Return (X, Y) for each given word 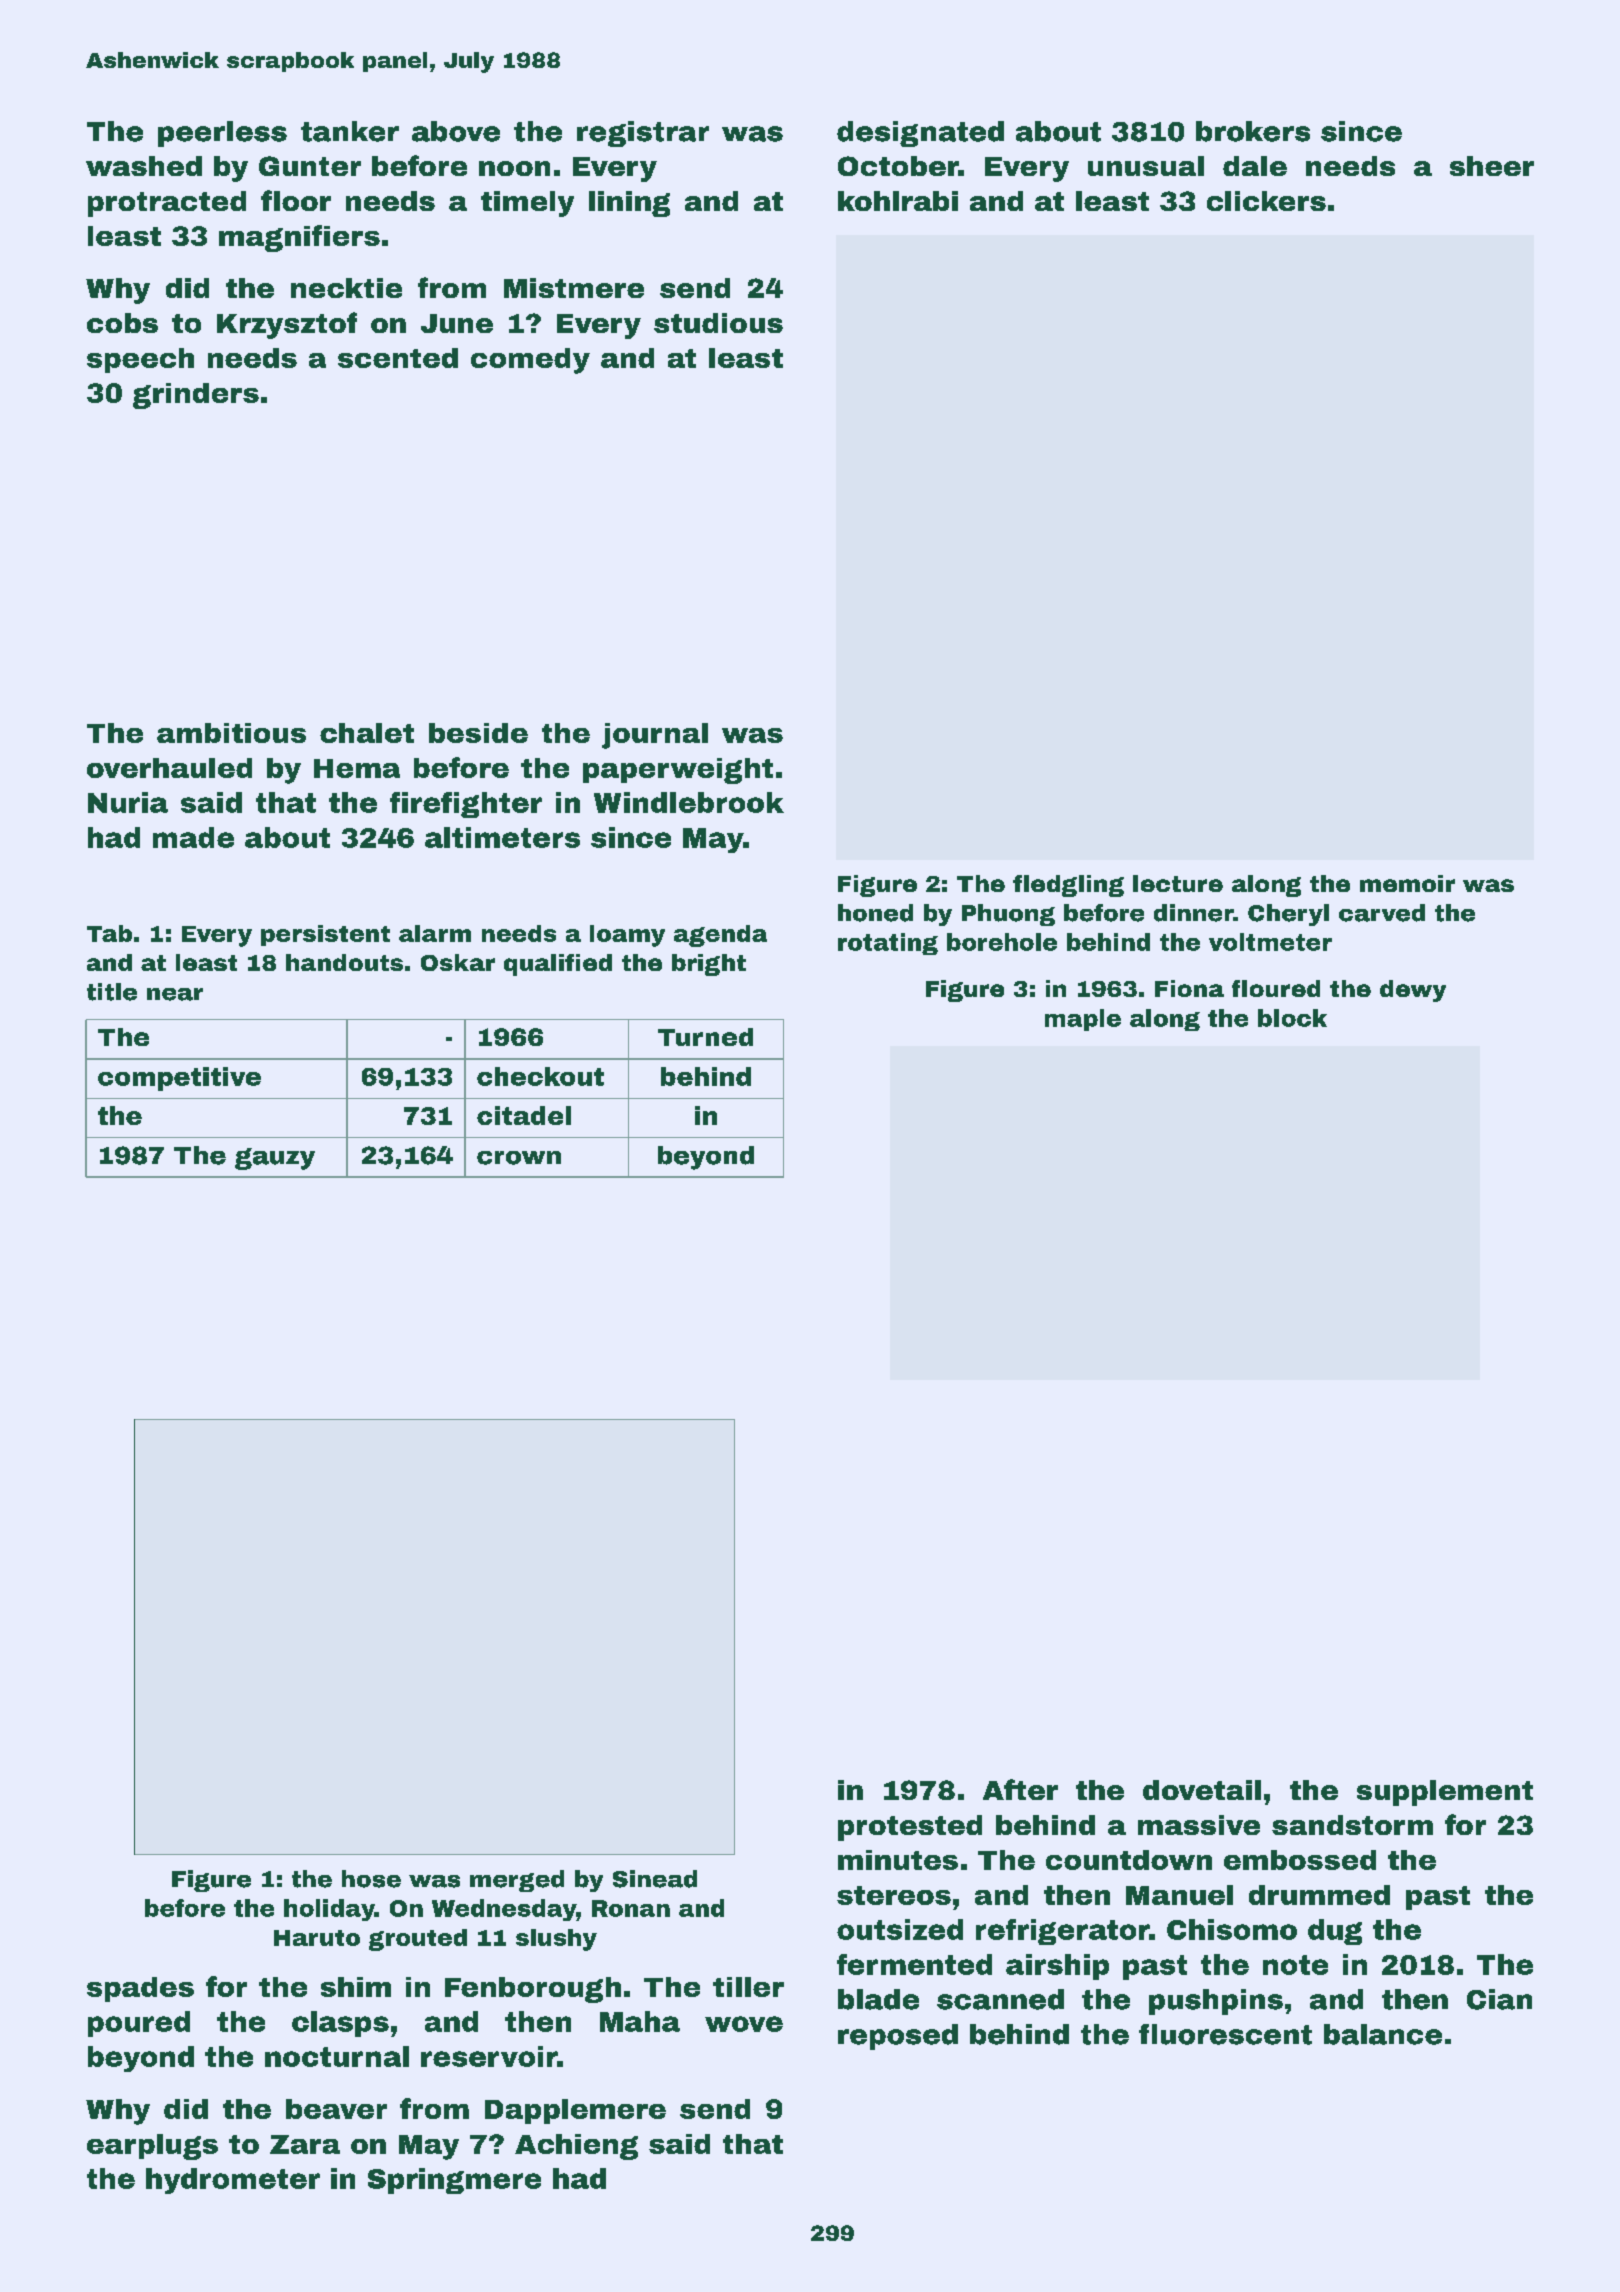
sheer (1492, 166)
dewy (1413, 991)
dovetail (1202, 1790)
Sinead (655, 1879)
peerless (222, 134)
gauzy (275, 1159)
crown (519, 1158)
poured (139, 2024)
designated (920, 134)
